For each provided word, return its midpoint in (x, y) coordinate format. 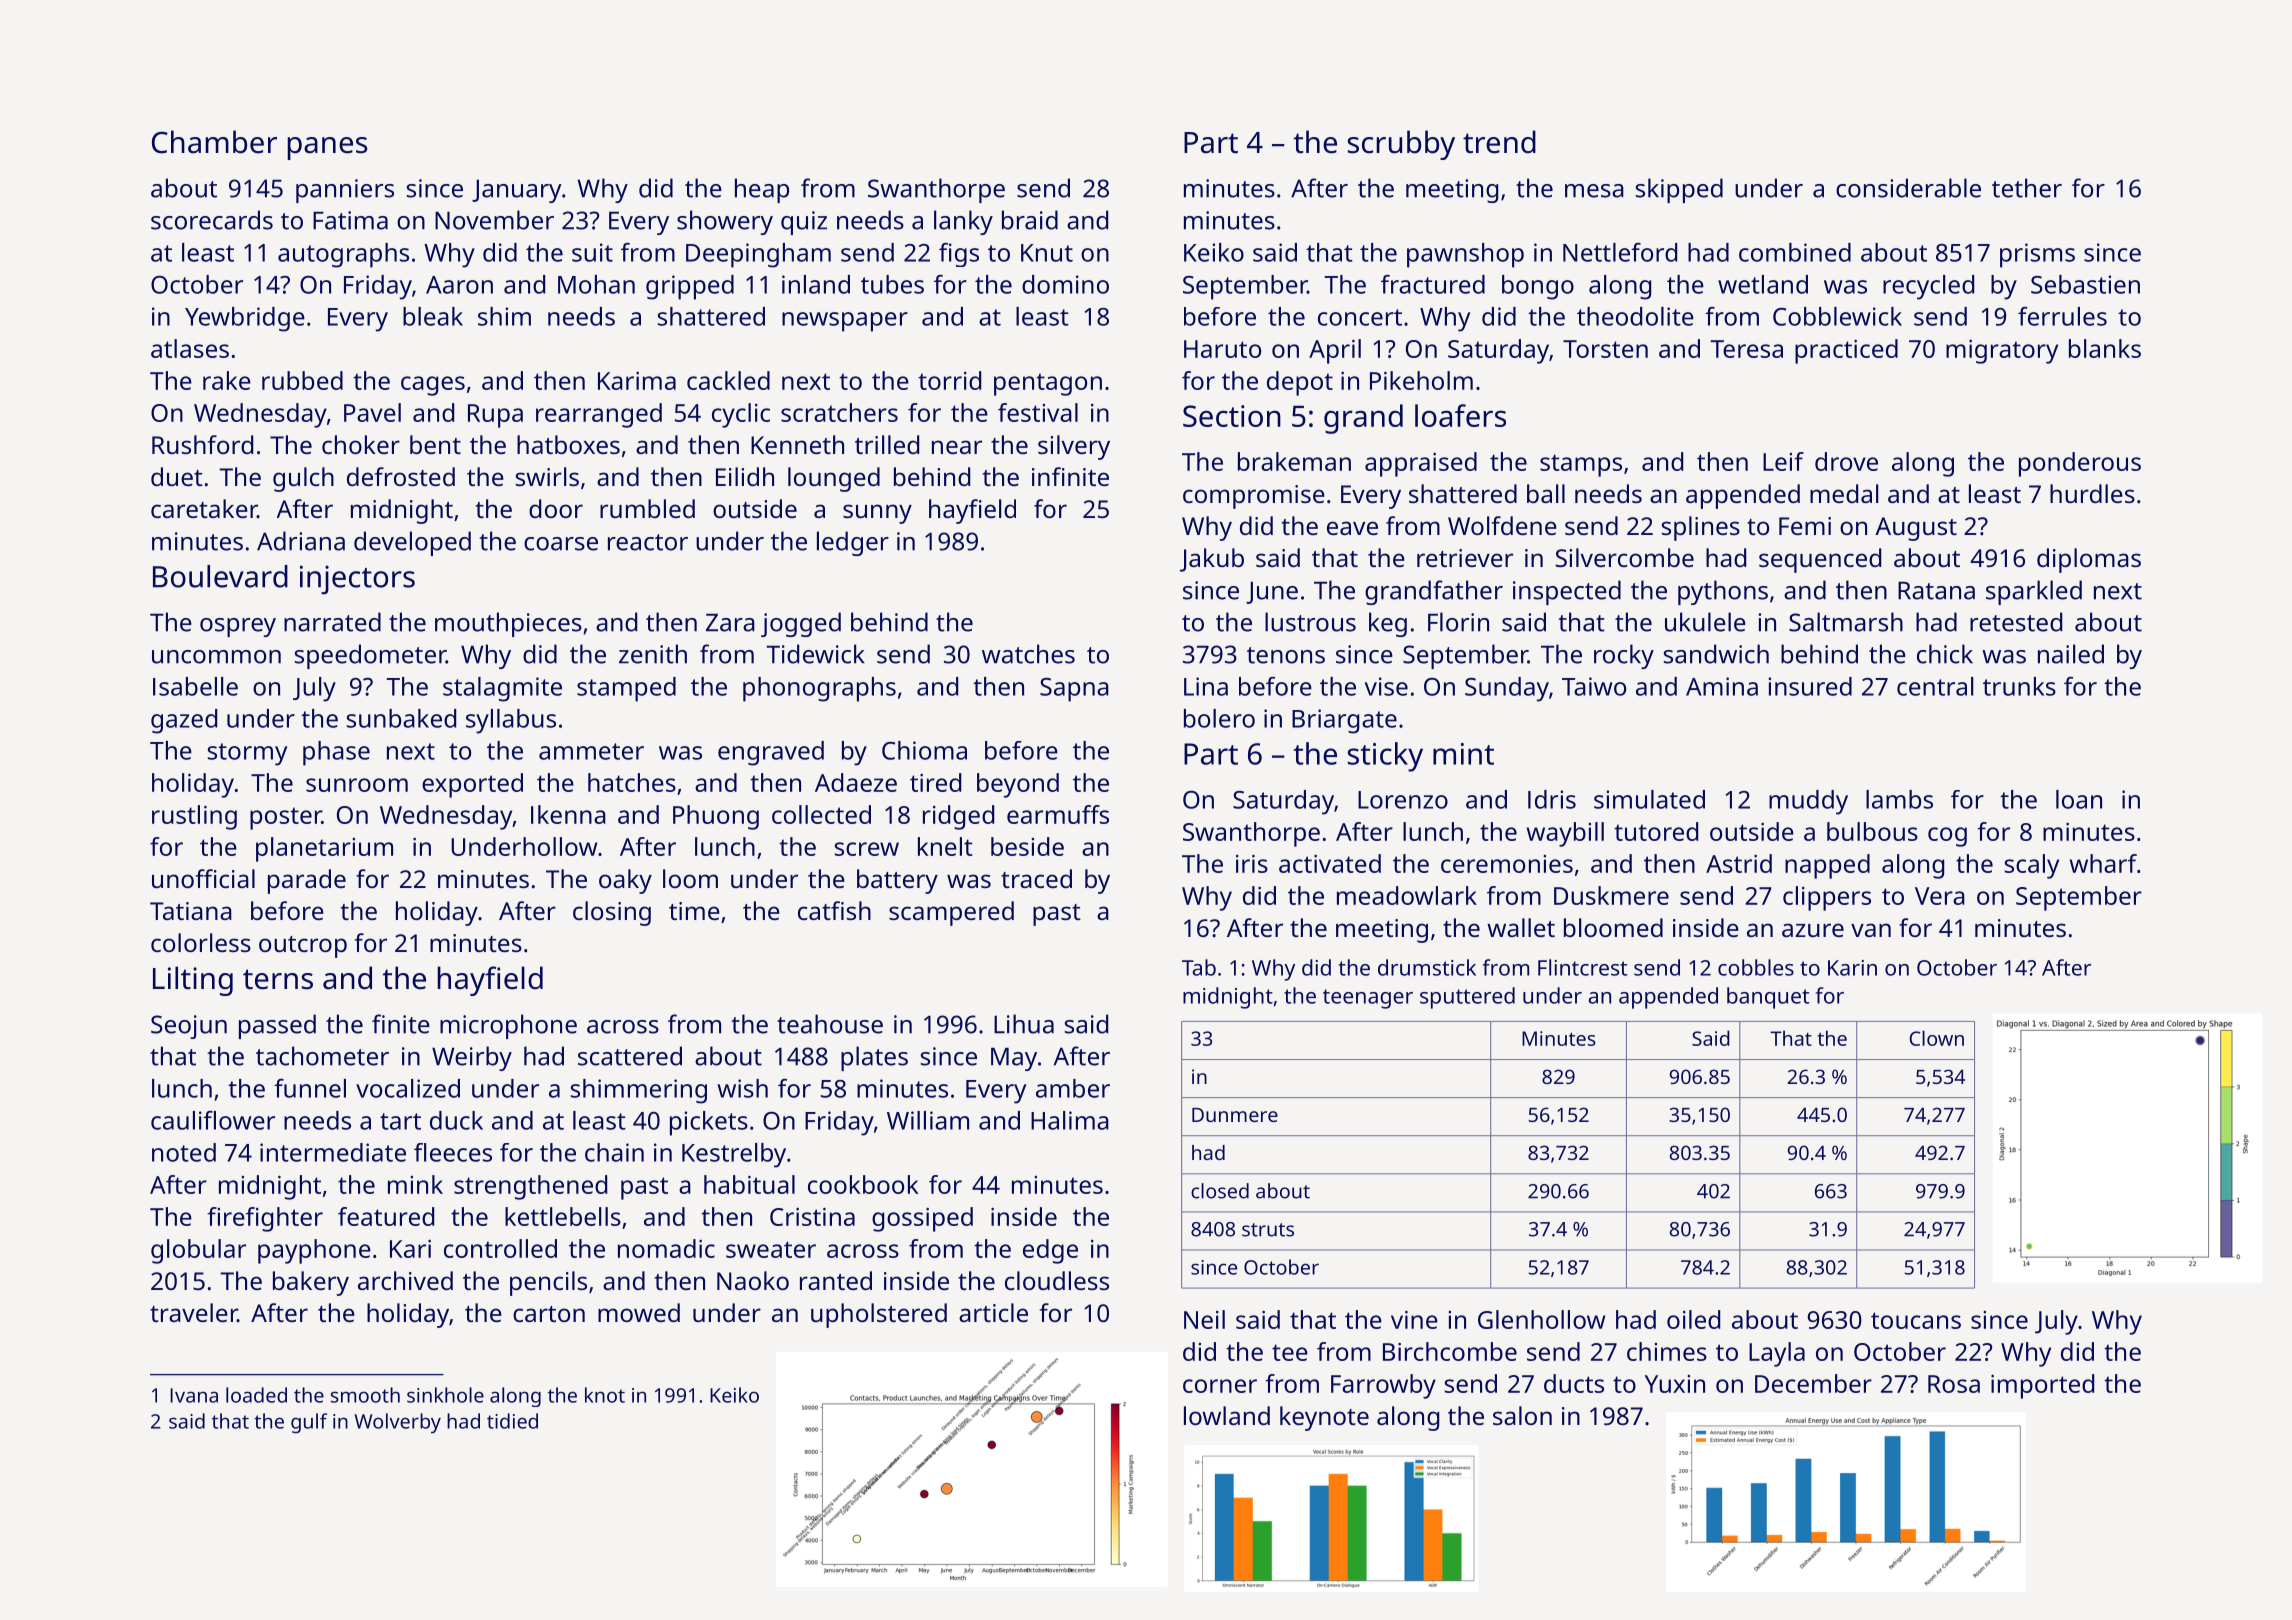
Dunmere (1235, 1115)
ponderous (2080, 464)
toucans (1916, 1320)
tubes (892, 284)
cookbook (863, 1184)
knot (605, 1395)
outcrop (303, 947)
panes (327, 148)
